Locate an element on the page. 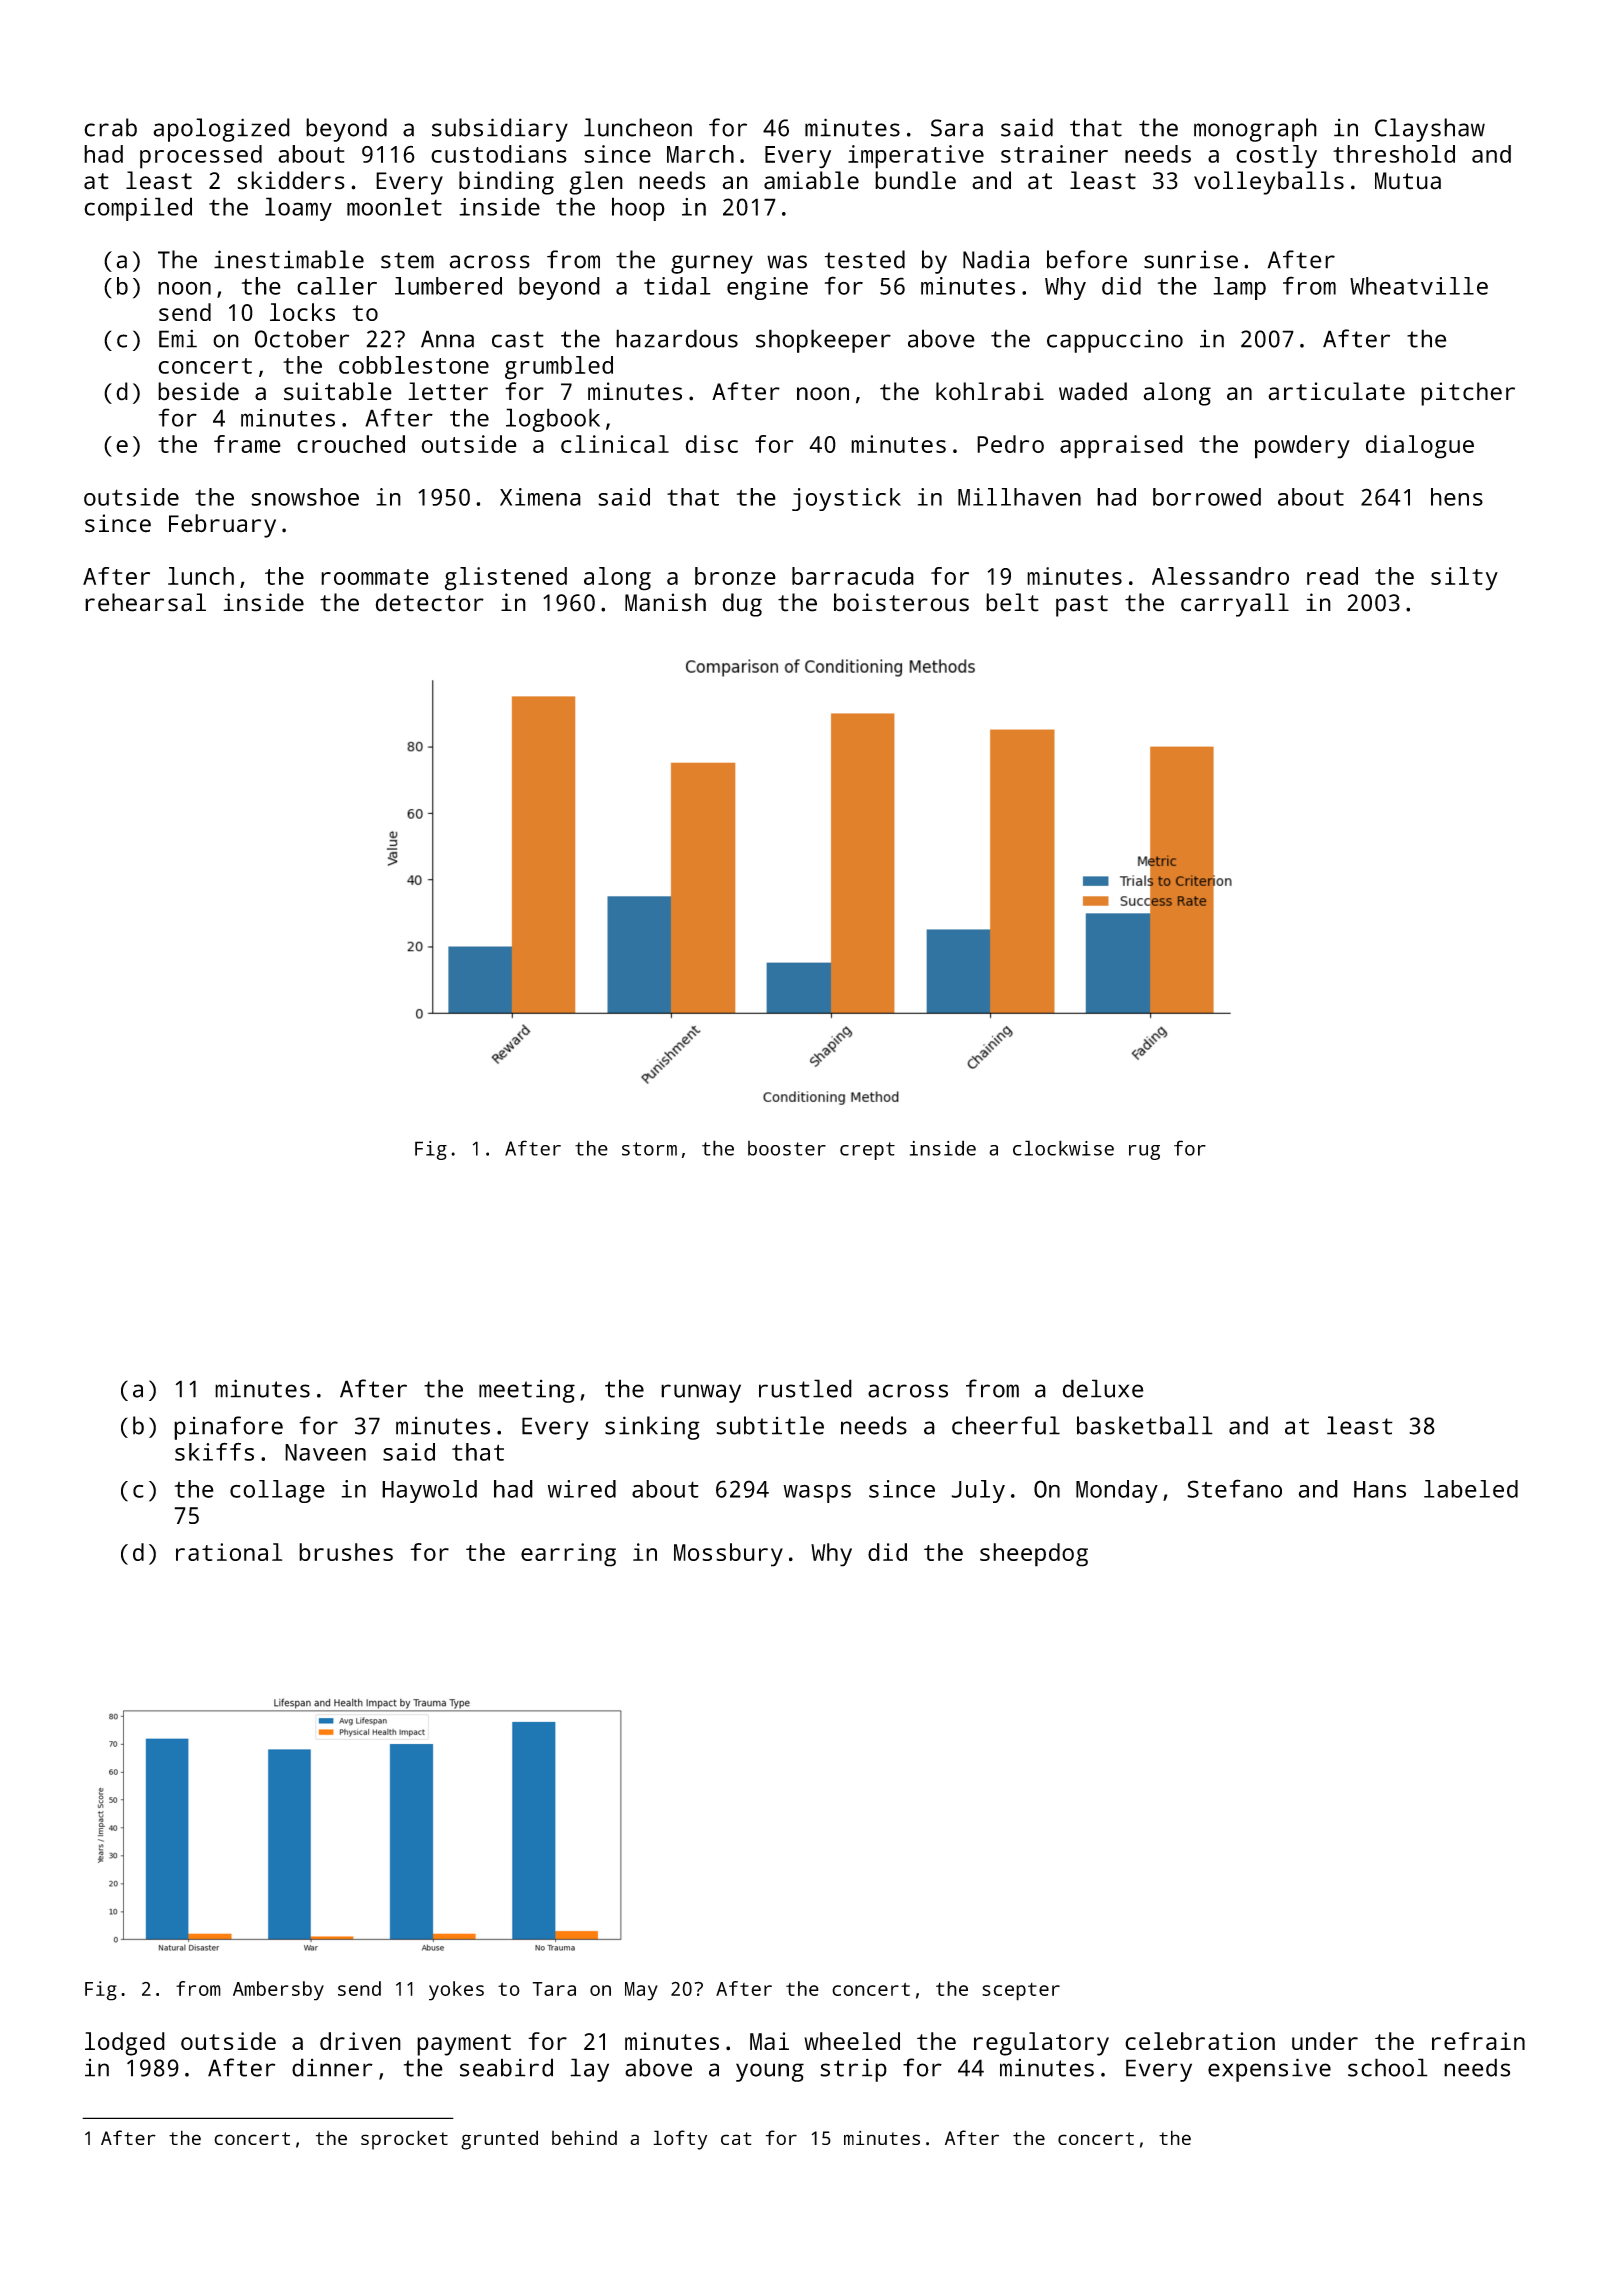 This document has height=2292, width=1620. subsidiary is located at coordinates (500, 130).
